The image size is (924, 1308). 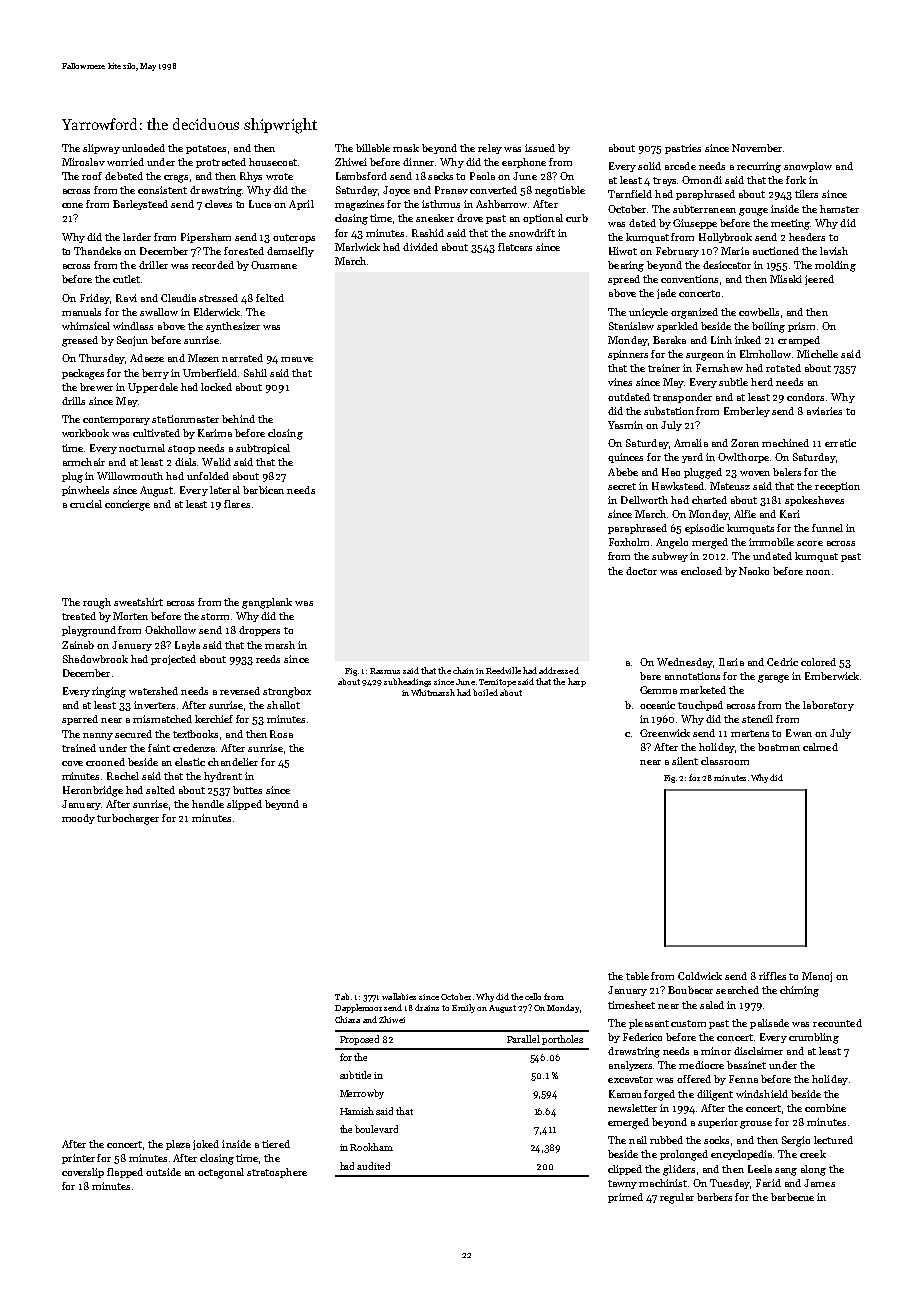 I want to click on potatoes, so click(x=206, y=149).
